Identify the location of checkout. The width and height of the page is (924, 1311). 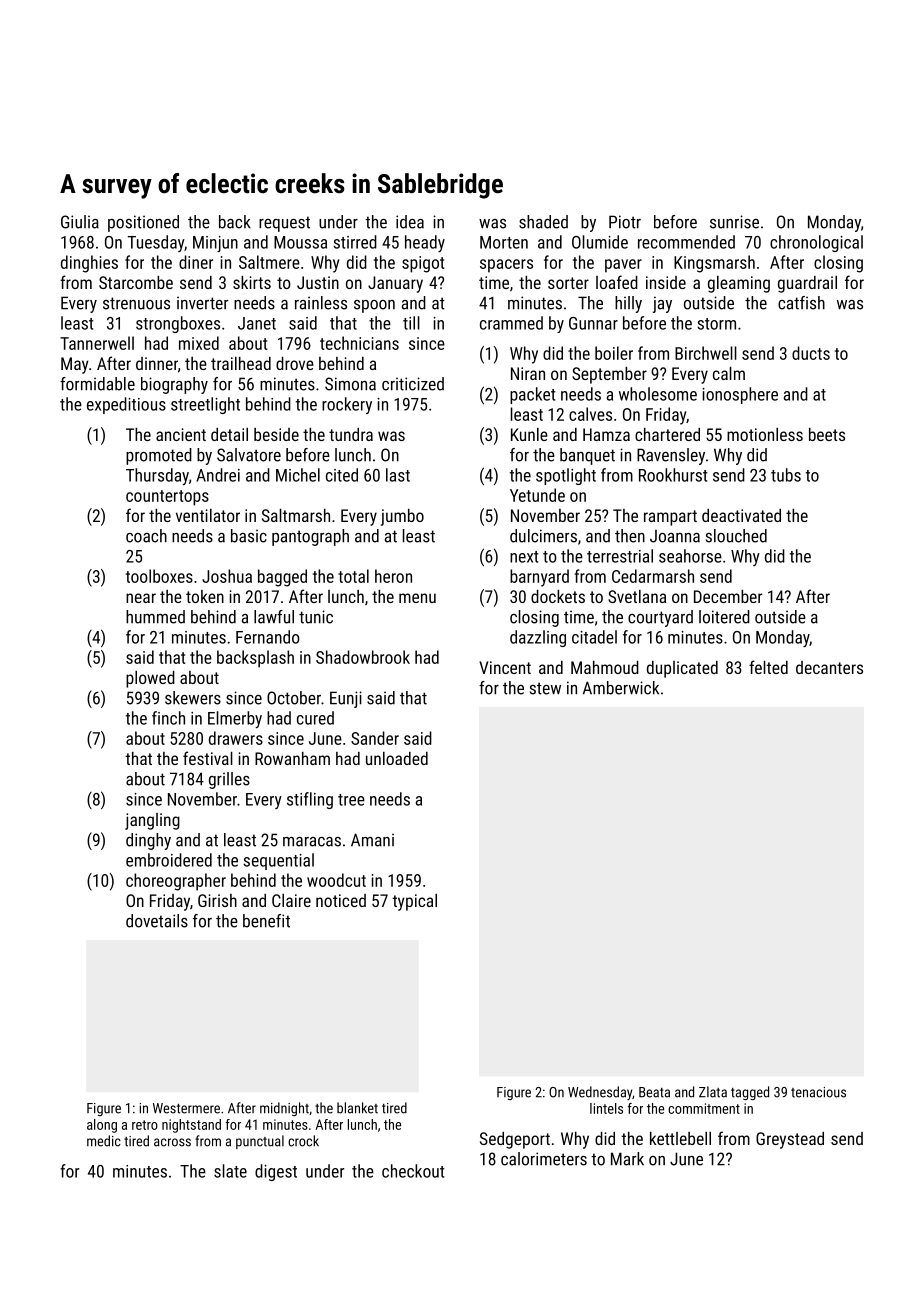
(413, 1171).
